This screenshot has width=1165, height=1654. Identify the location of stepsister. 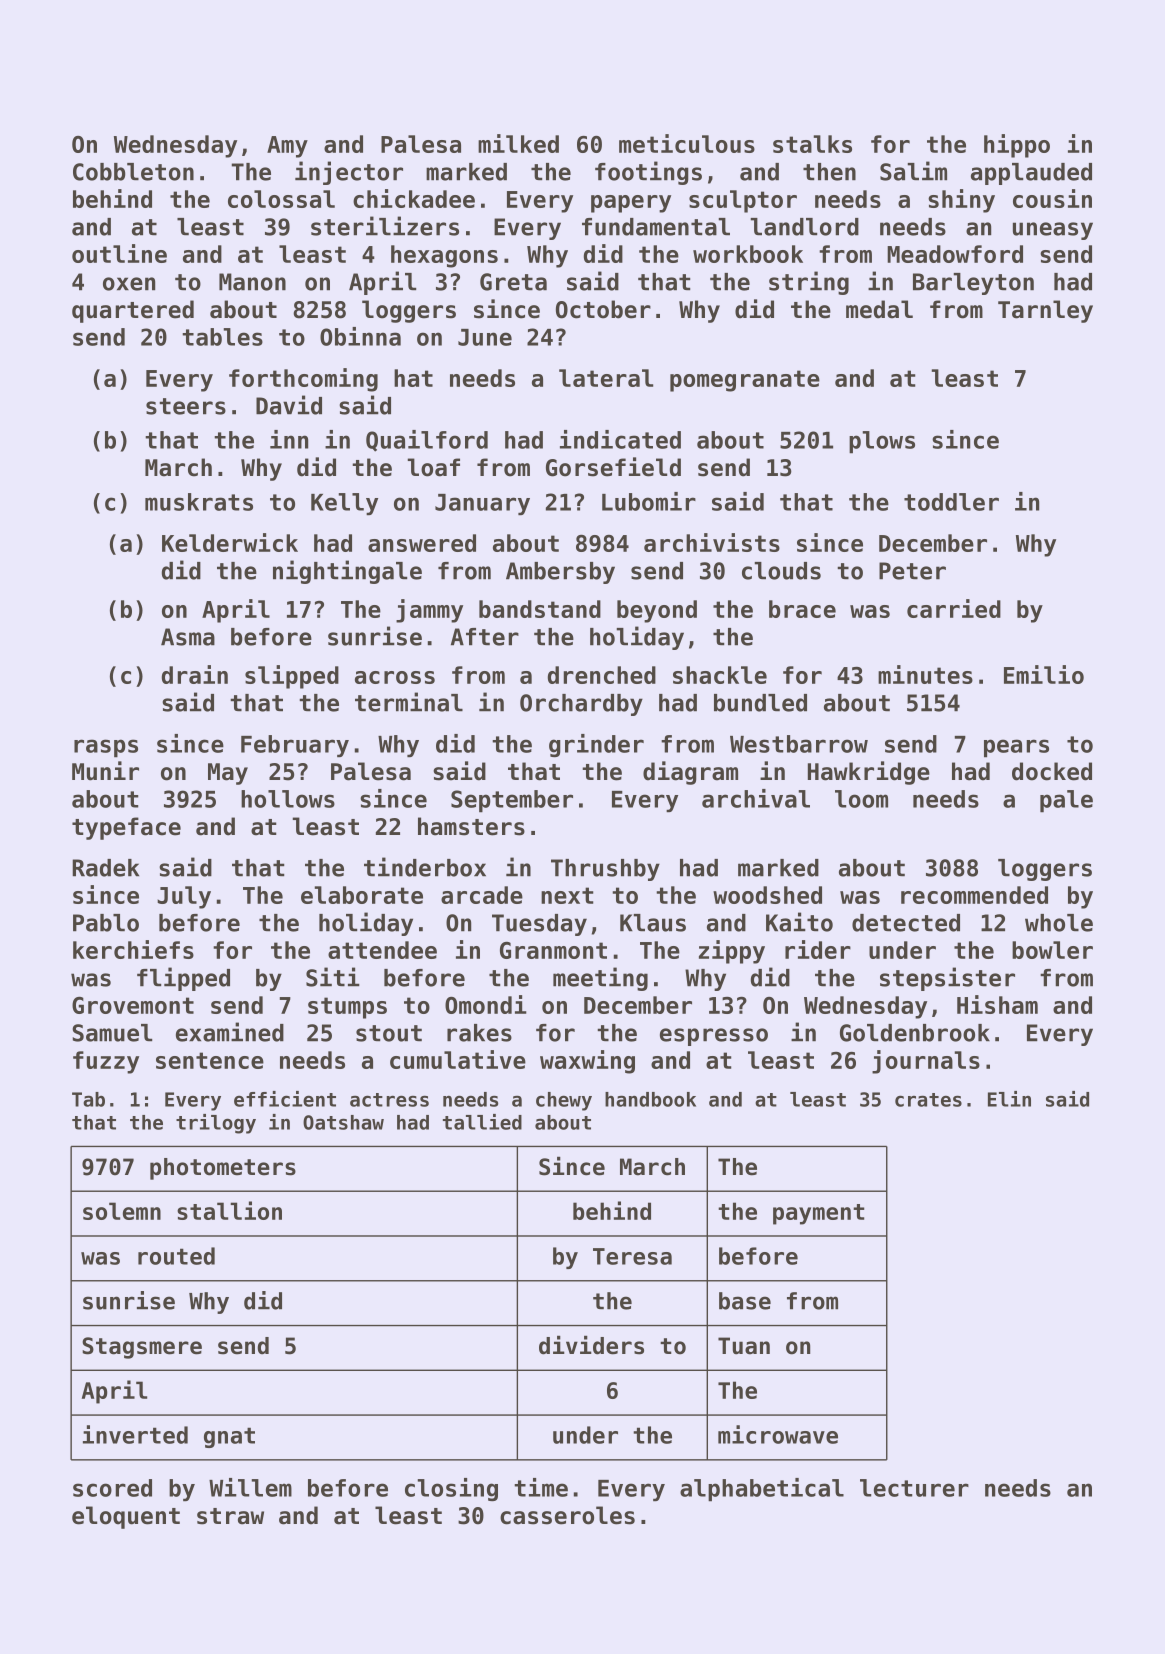
(947, 979).
